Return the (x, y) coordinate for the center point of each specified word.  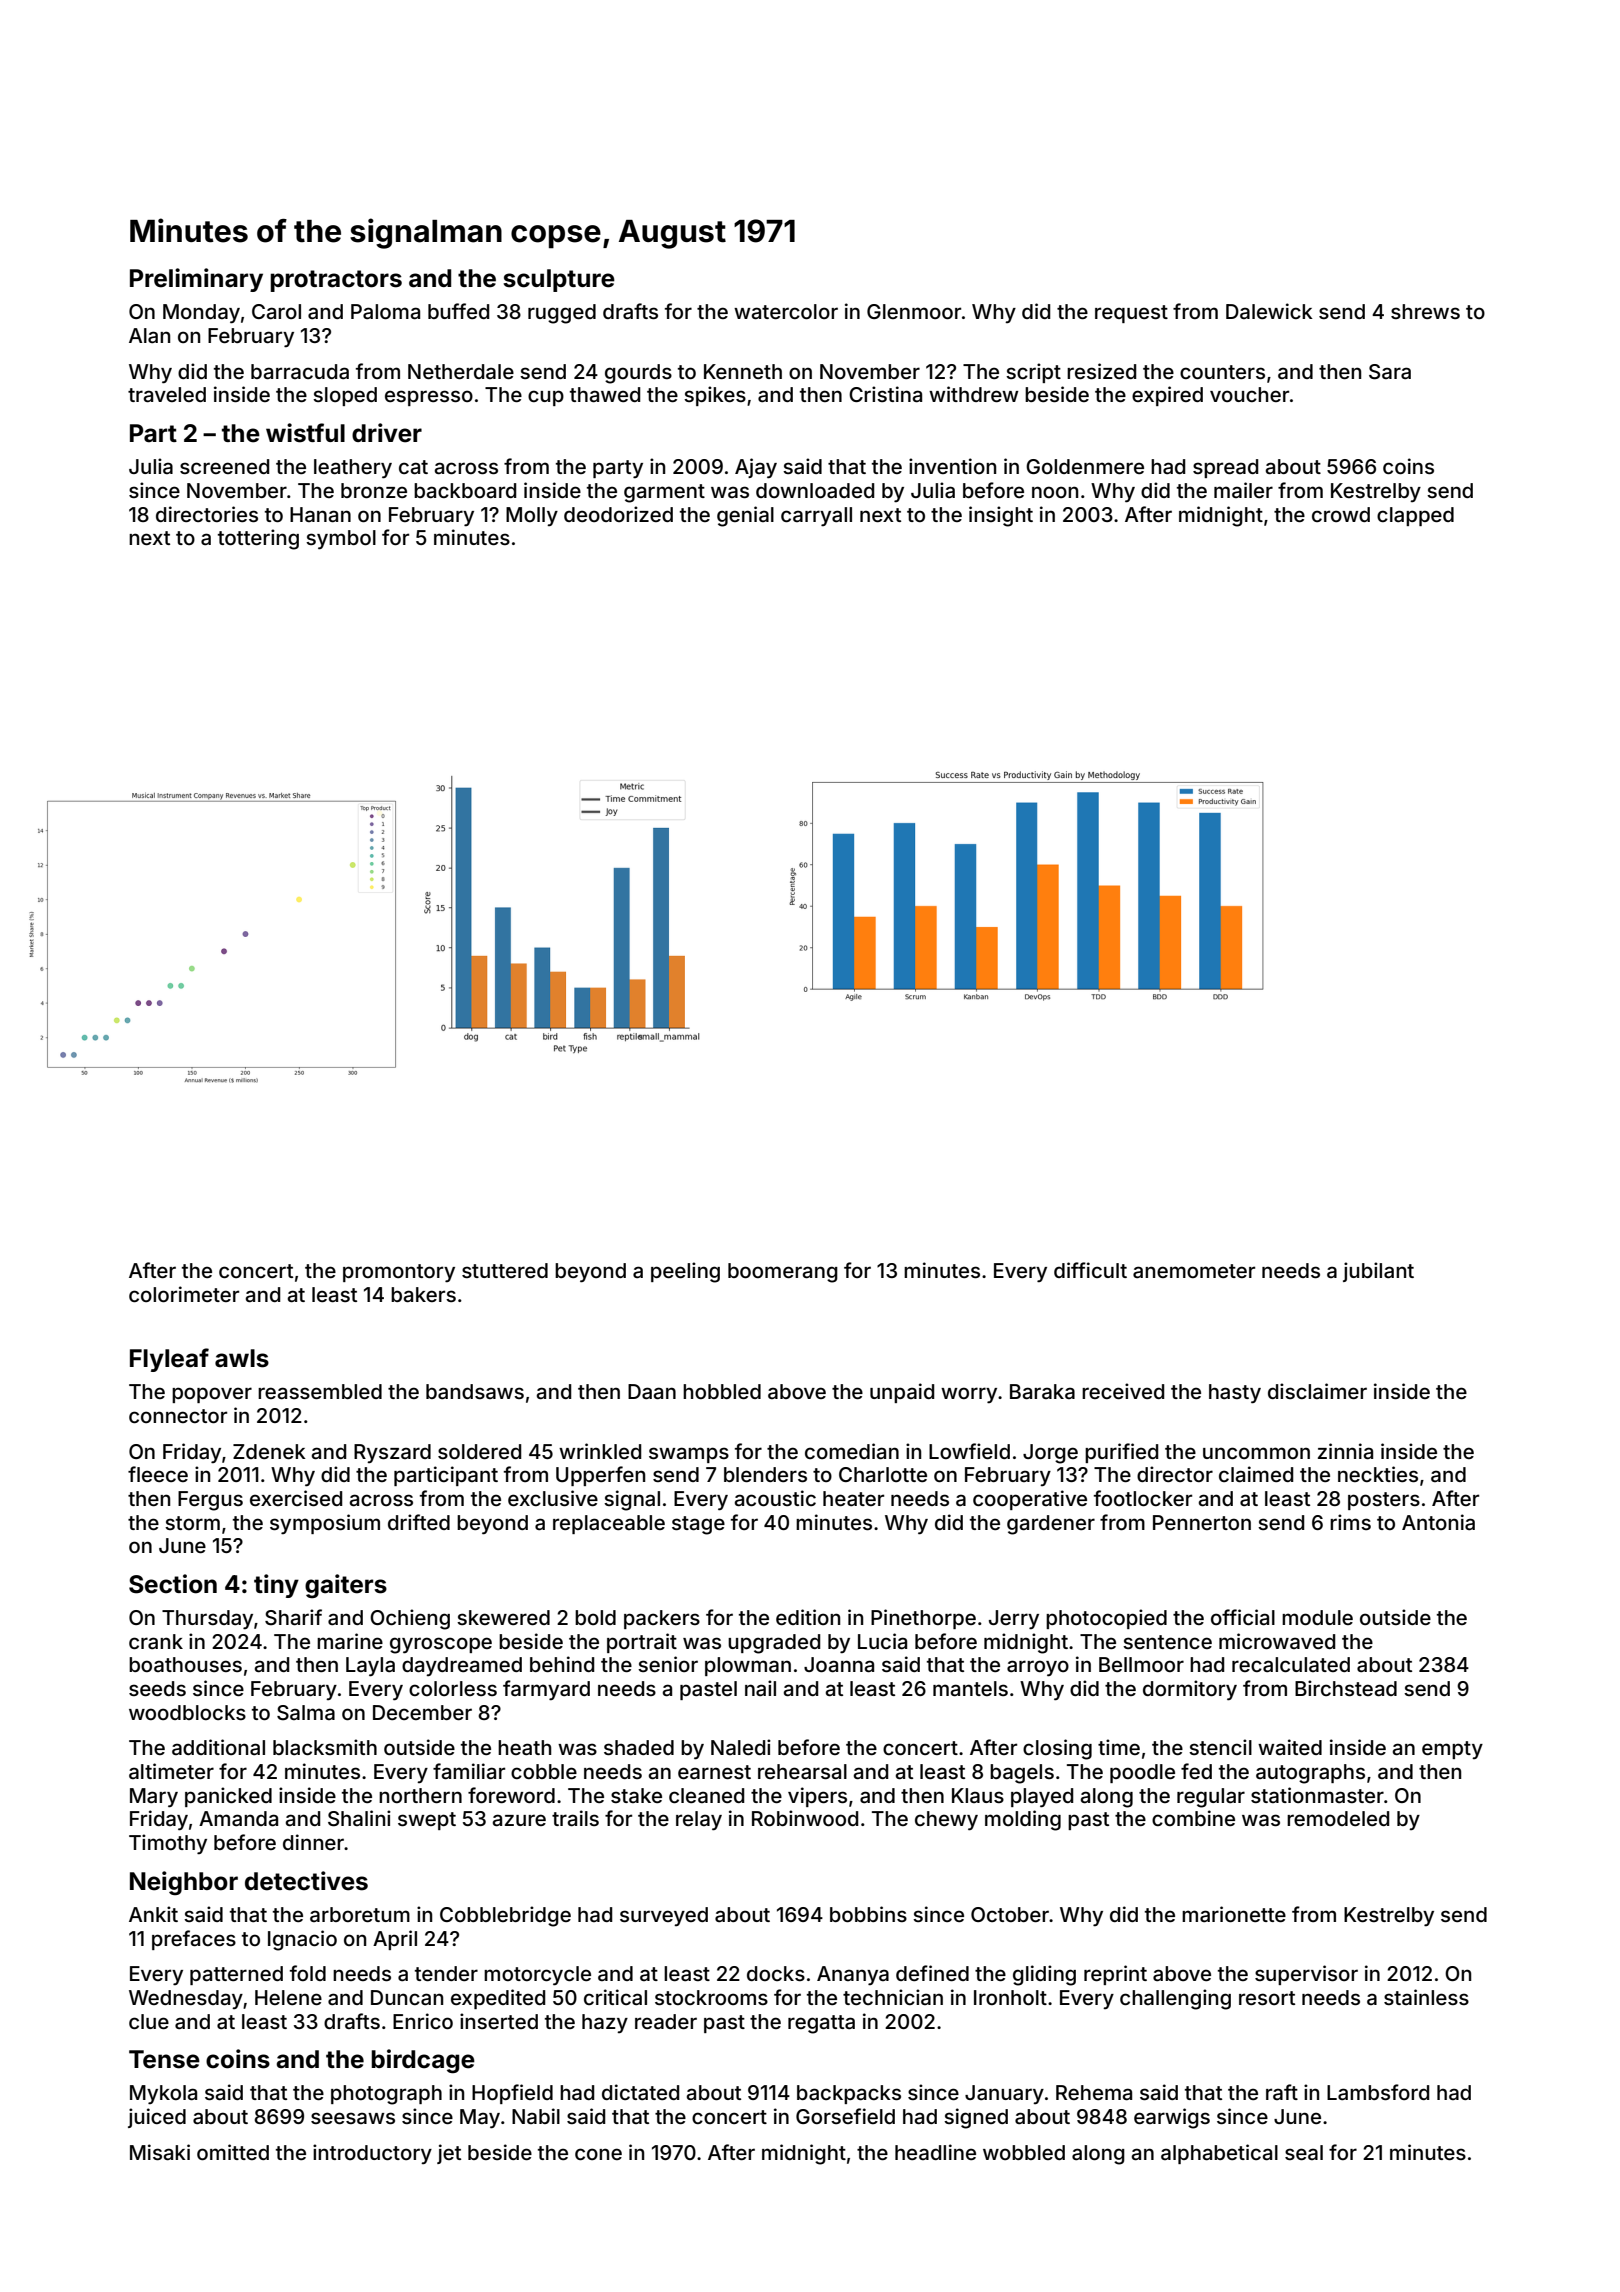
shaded (639, 1747)
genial (745, 516)
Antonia (1438, 1522)
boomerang (783, 1273)
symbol (341, 540)
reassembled (320, 1391)
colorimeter (184, 1294)
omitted (233, 2152)
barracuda (300, 371)
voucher (1249, 394)
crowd (1341, 514)
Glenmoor (914, 311)
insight (1001, 516)
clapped (1415, 516)
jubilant (1378, 1272)
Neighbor (184, 1883)
